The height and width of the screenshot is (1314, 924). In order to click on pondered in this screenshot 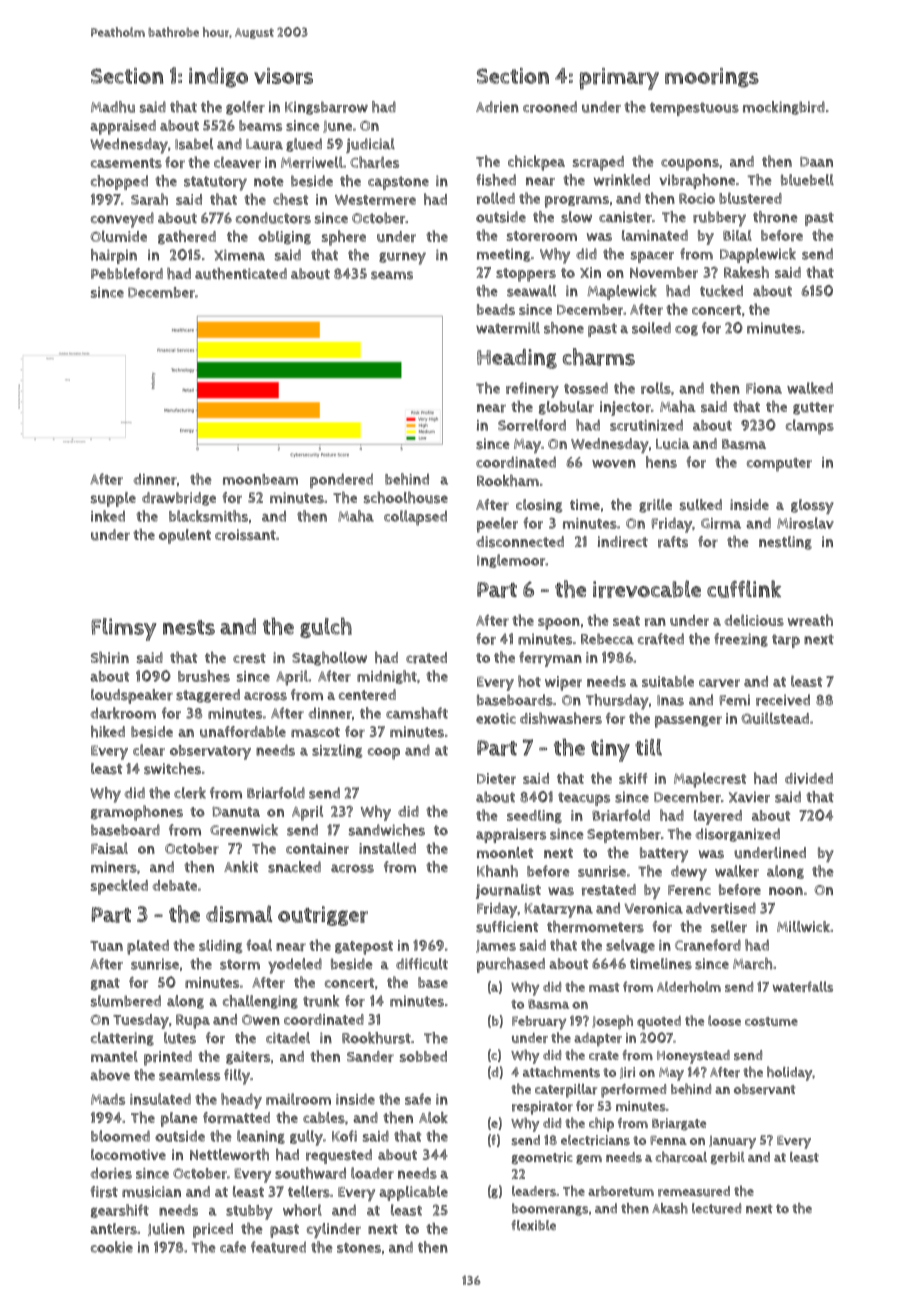, I will do `click(341, 481)`.
